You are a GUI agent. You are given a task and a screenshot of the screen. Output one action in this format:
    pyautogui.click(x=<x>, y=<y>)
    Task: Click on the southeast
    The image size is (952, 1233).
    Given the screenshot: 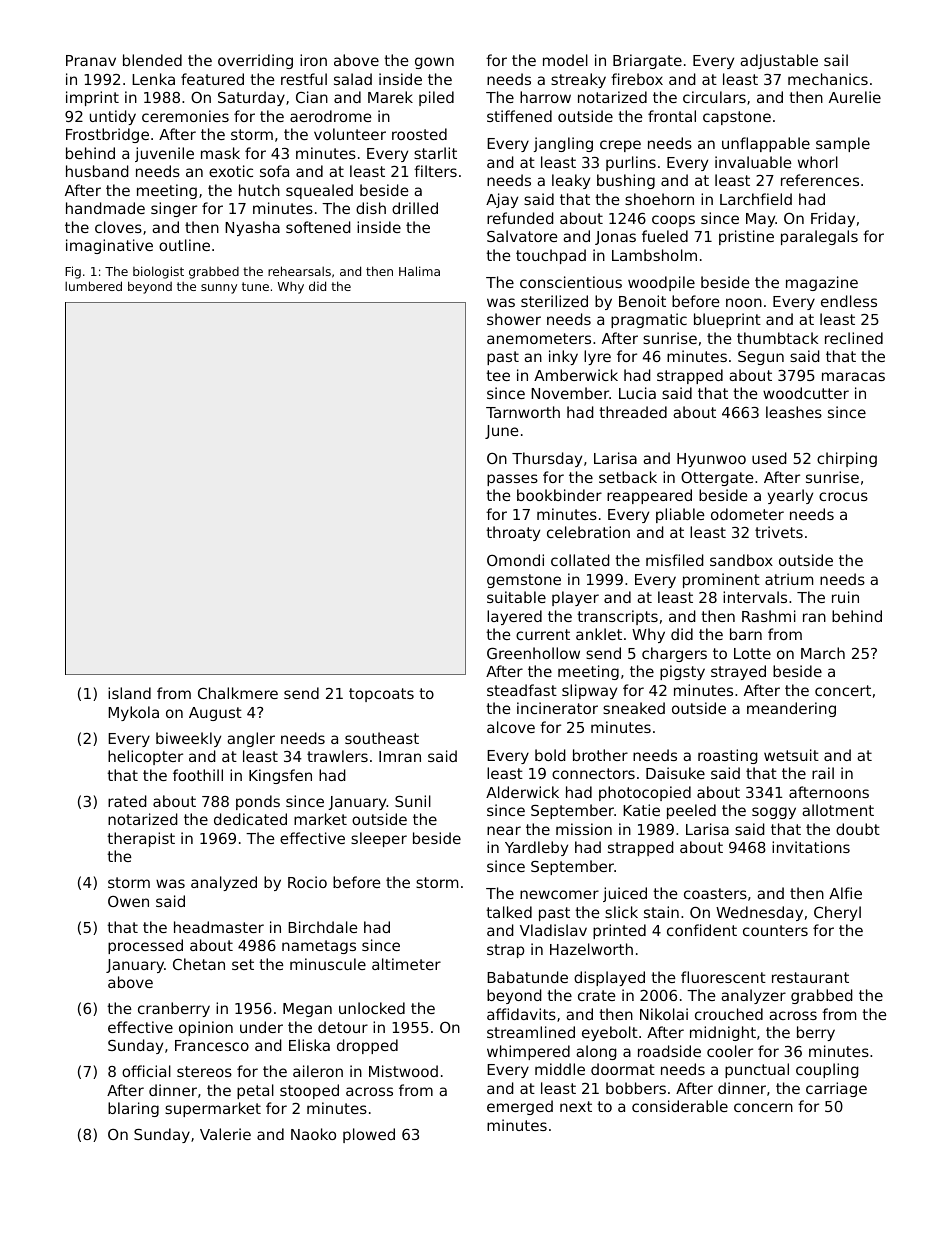 What is the action you would take?
    pyautogui.click(x=382, y=738)
